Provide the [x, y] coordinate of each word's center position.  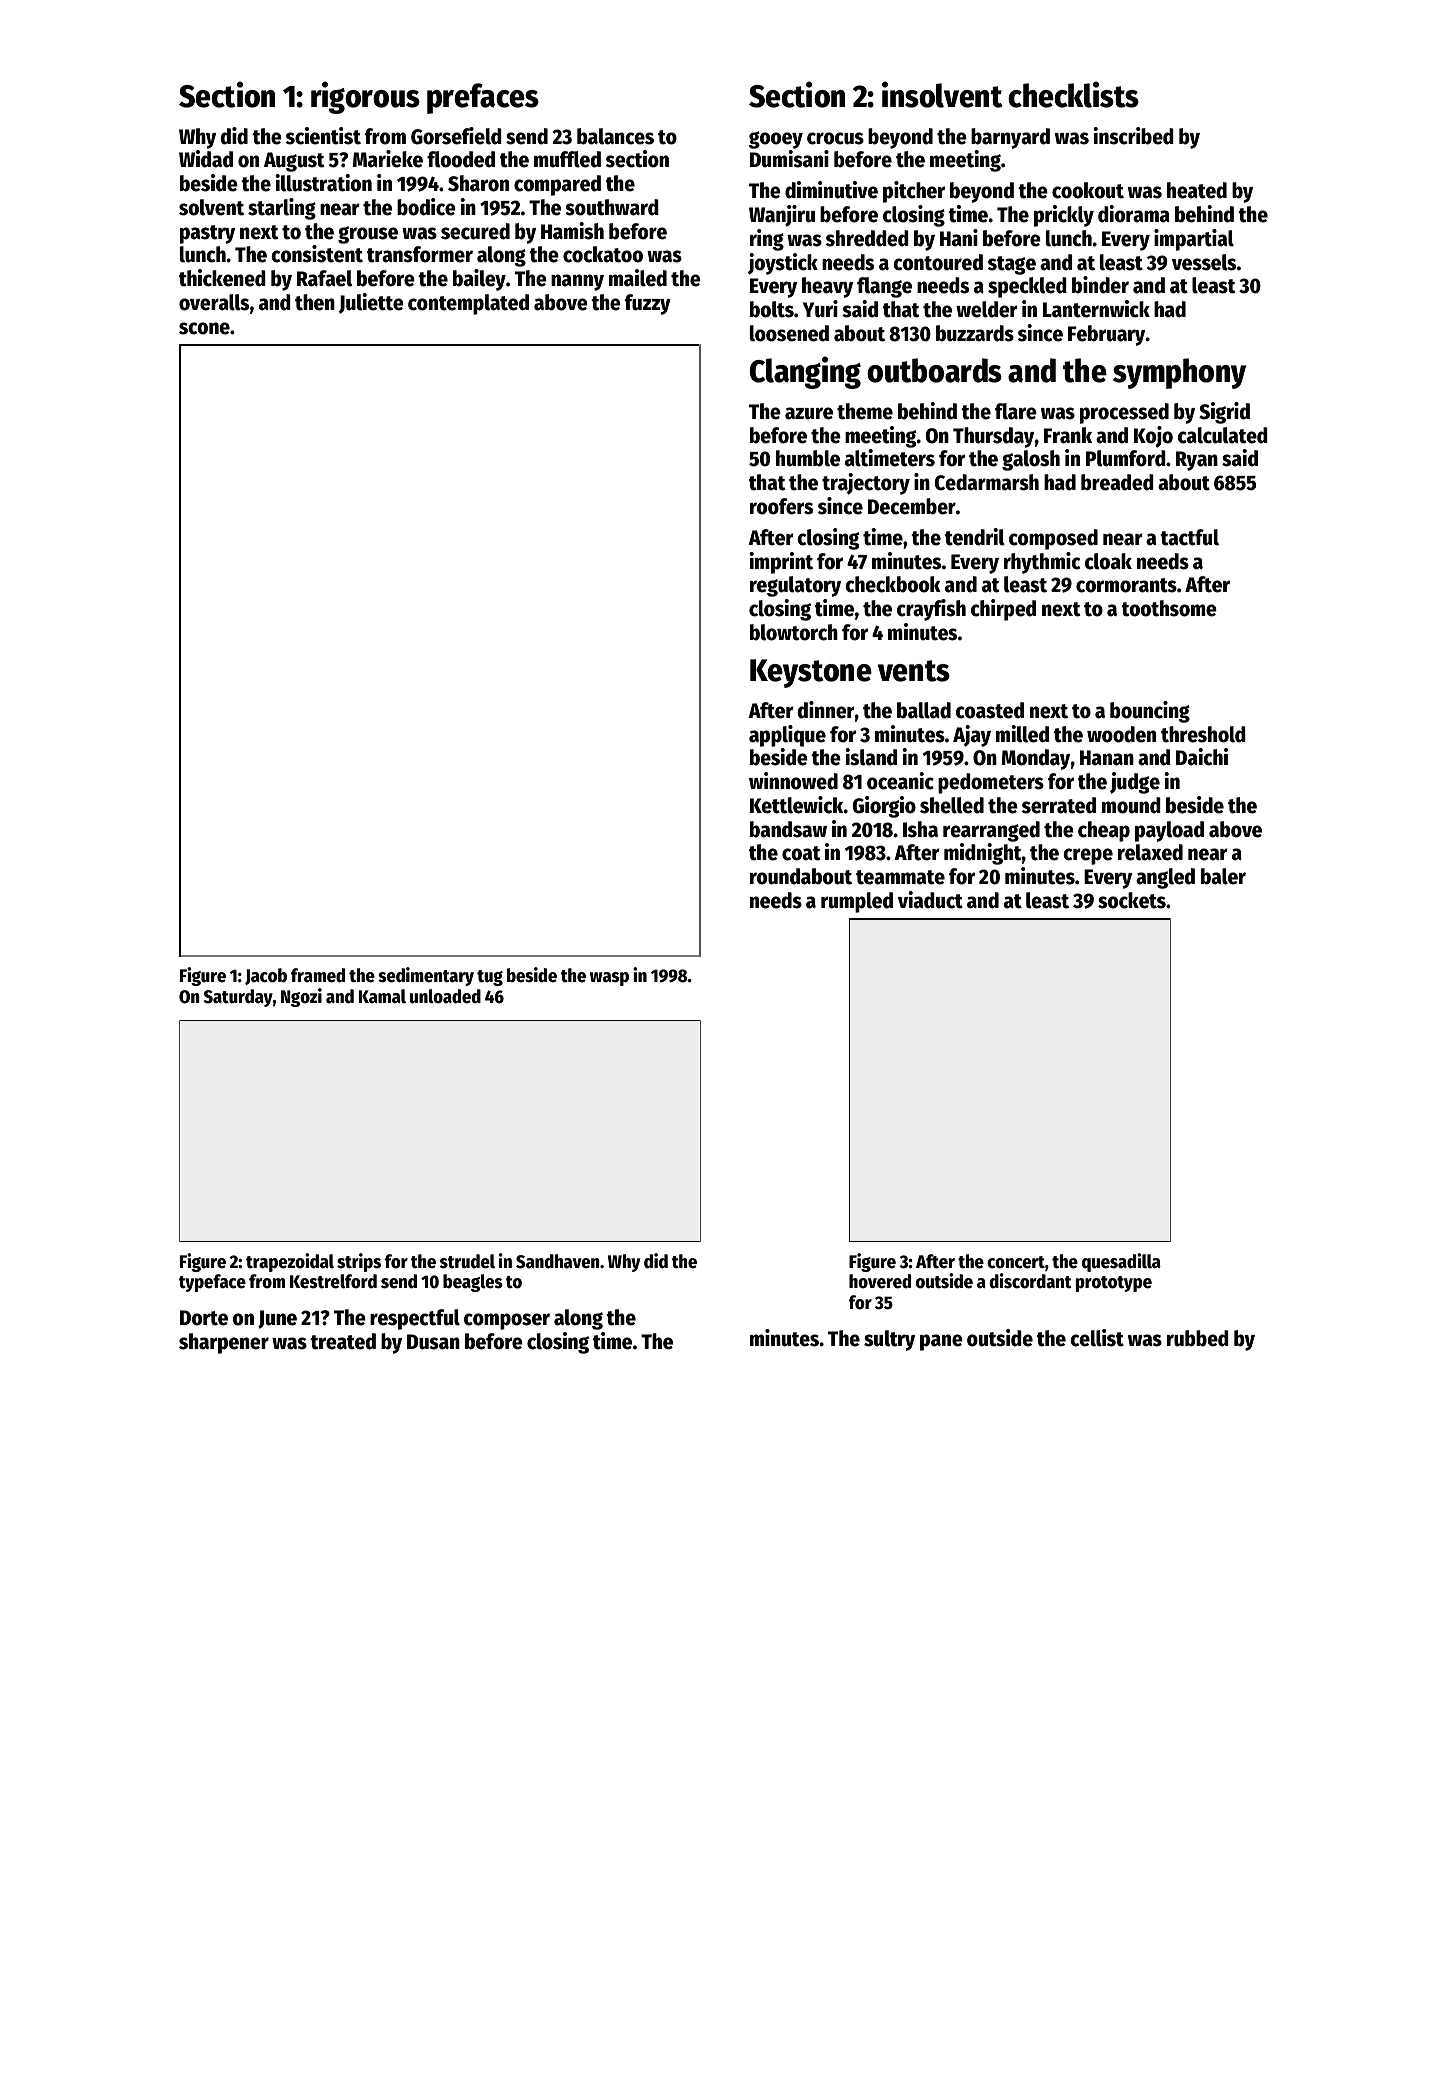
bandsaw [788, 829]
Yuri [820, 309]
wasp [609, 979]
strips [359, 1262]
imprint [781, 563]
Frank [1068, 435]
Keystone [811, 673]
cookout [1088, 190]
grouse [368, 235]
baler [1223, 876]
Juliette [371, 303]
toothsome [1169, 608]
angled [1165, 878]
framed [318, 975]
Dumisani [789, 159]
